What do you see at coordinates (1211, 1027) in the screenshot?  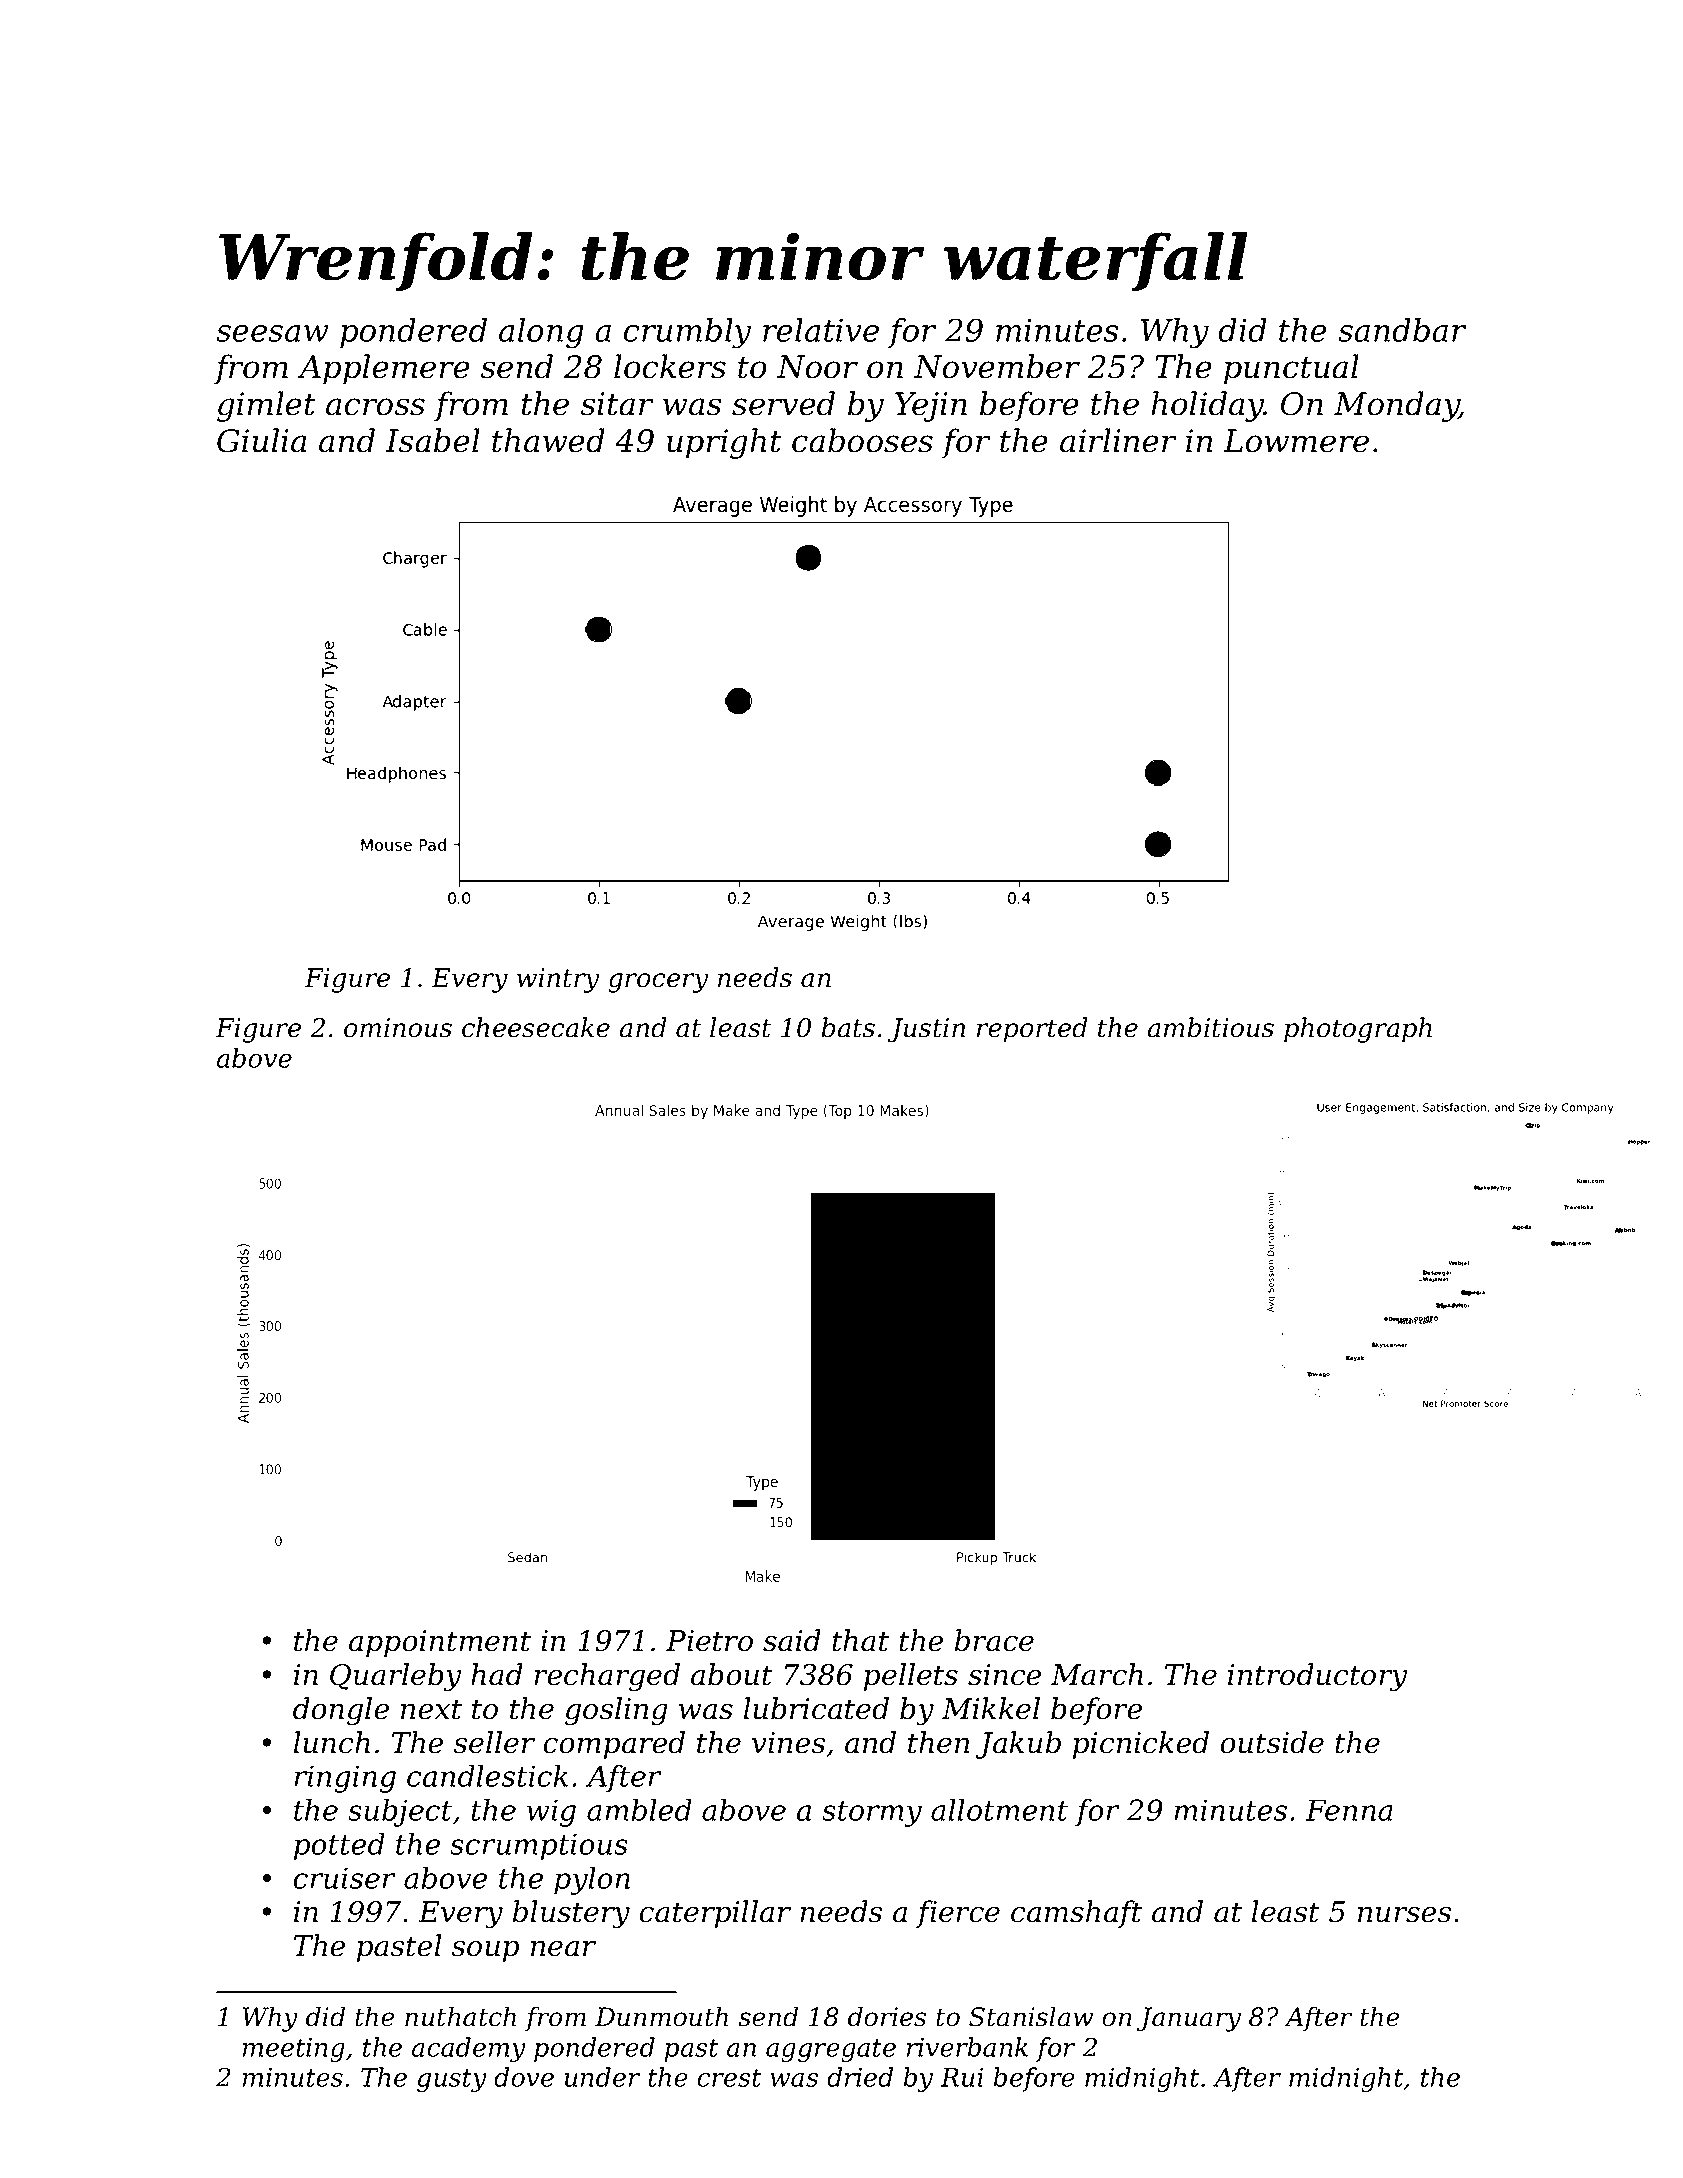 I see `ambitious` at bounding box center [1211, 1027].
